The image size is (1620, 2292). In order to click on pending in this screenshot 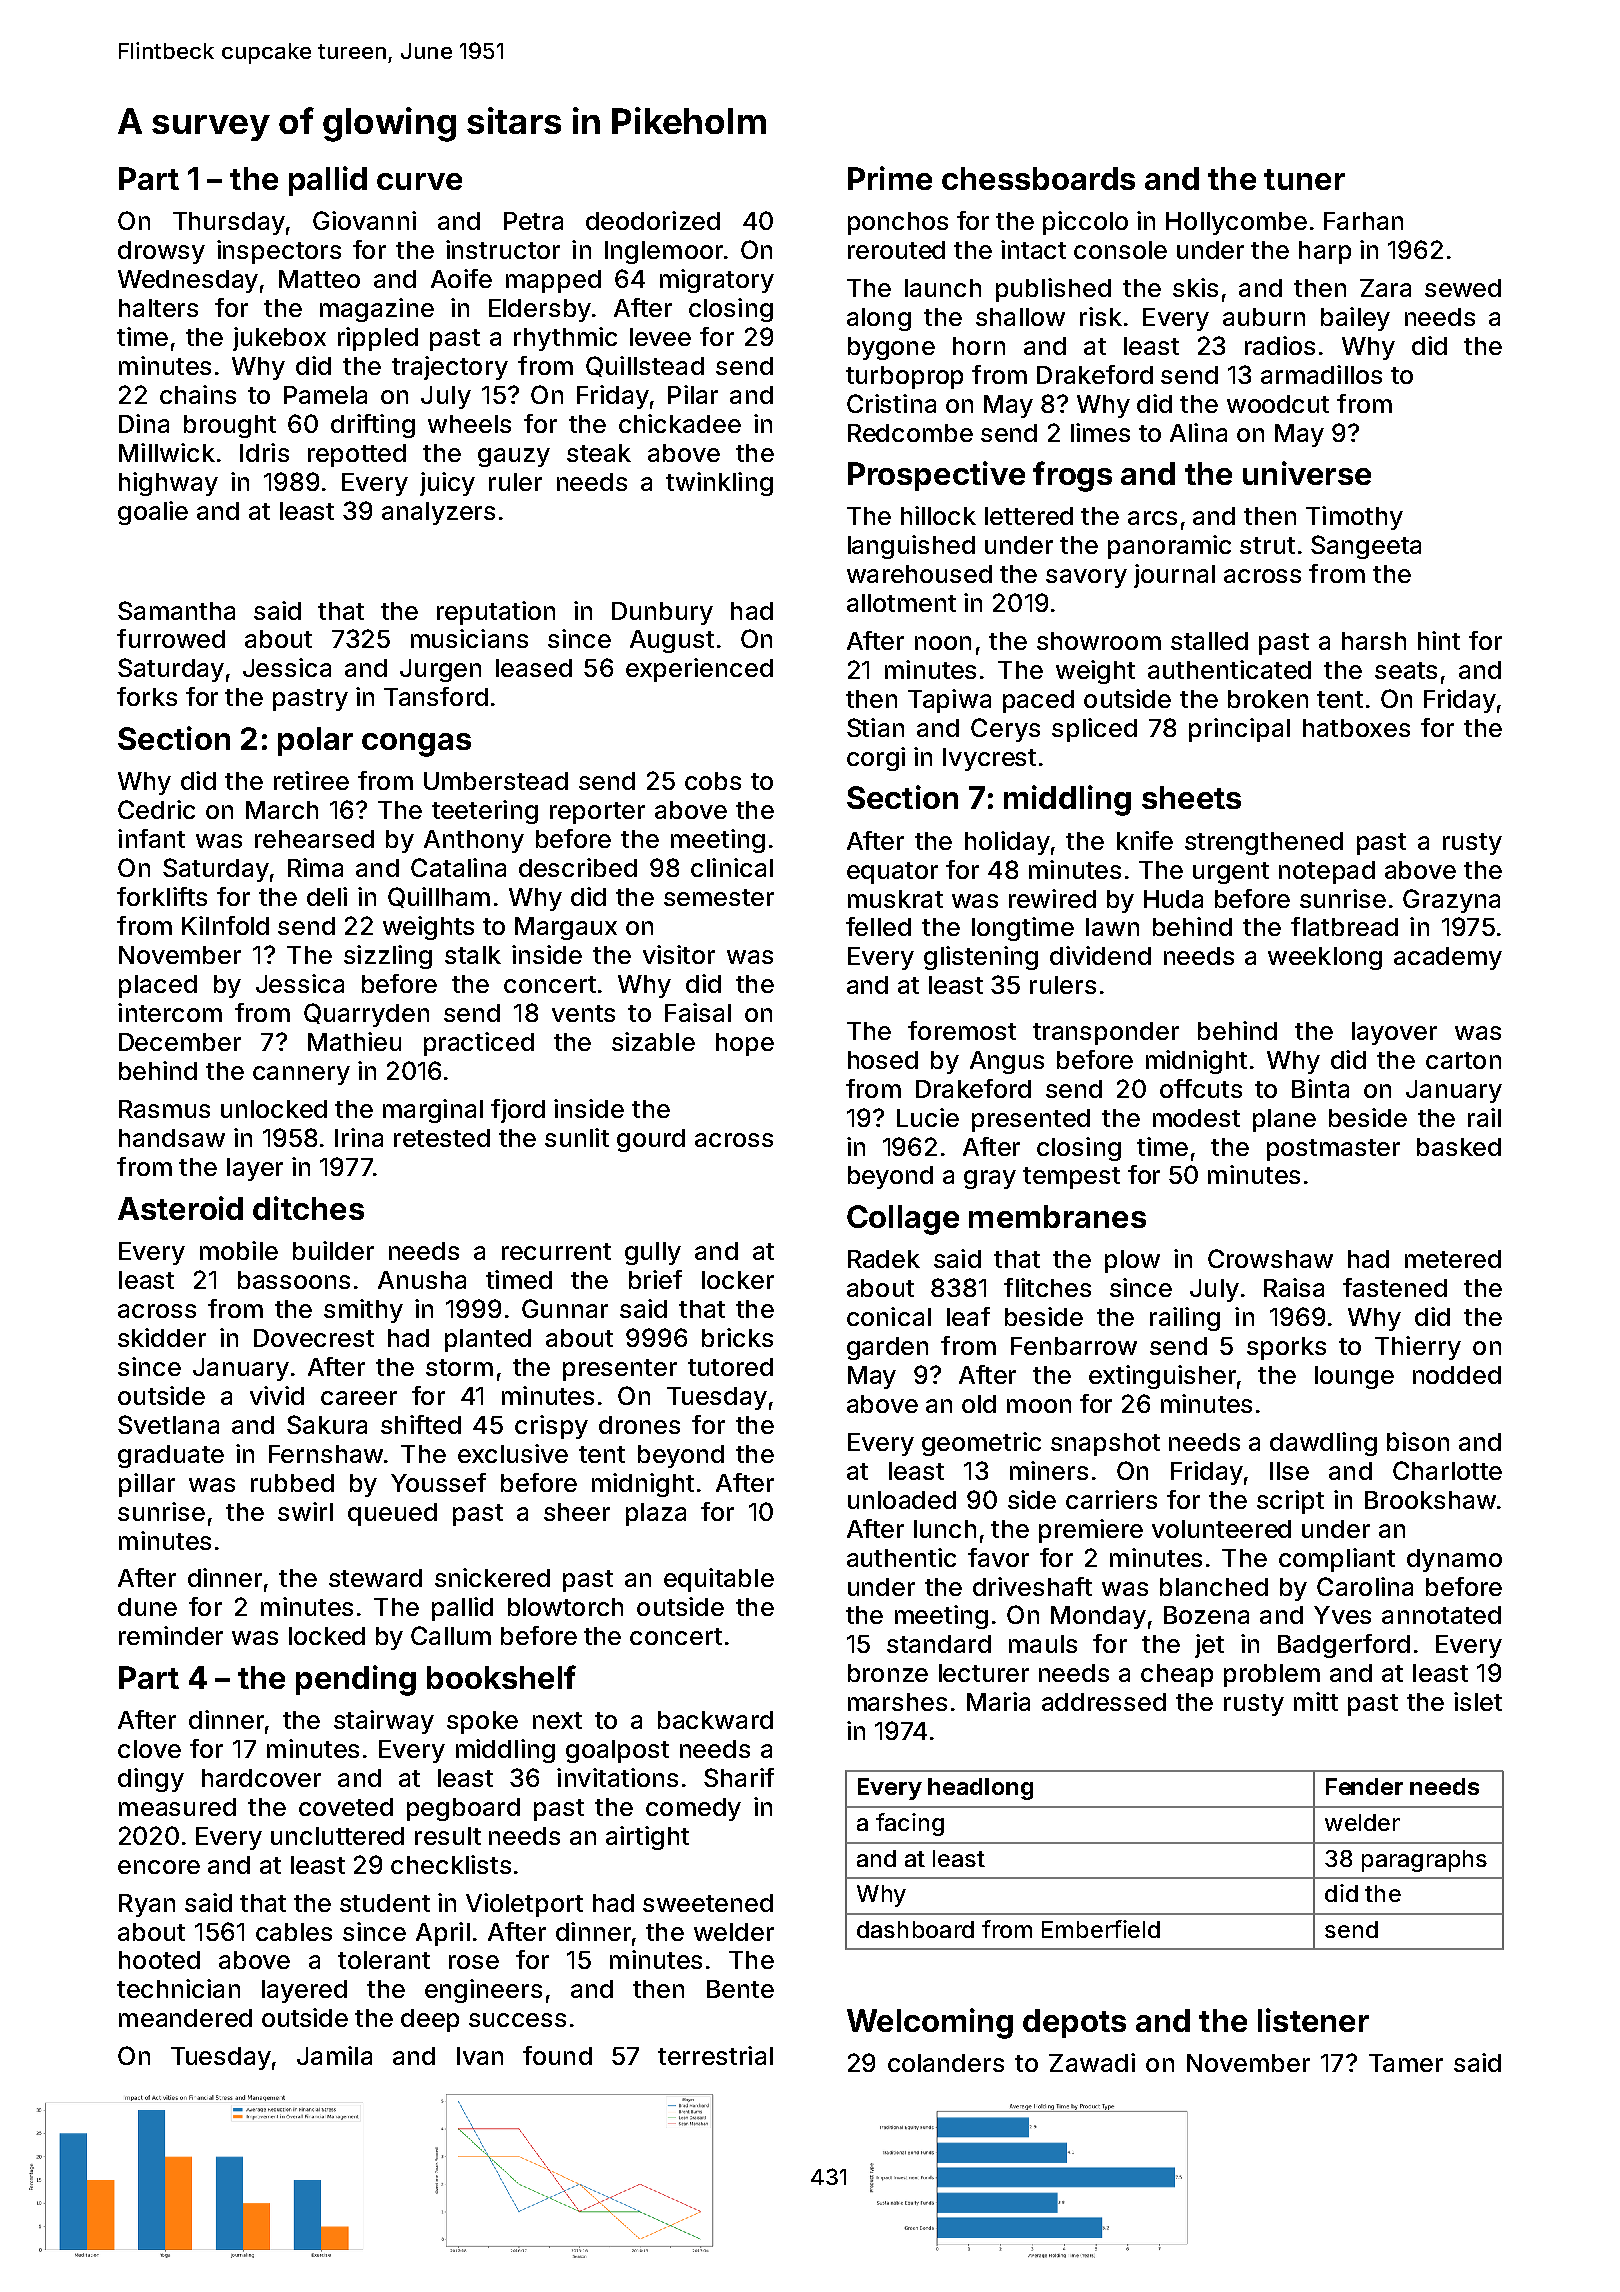, I will do `click(356, 1680)`.
